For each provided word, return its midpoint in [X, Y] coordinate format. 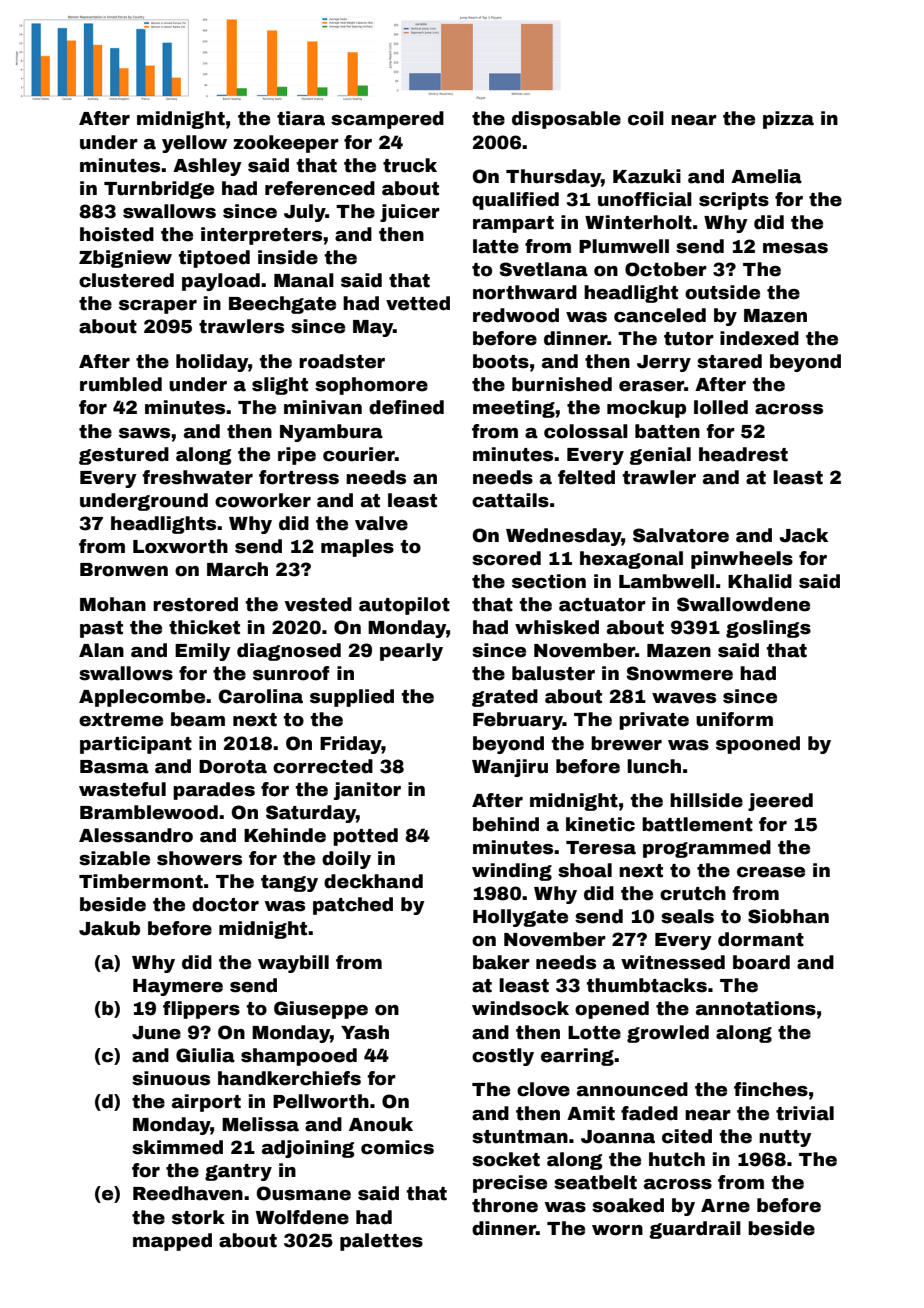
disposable [566, 120]
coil [646, 118]
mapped [172, 1242]
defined [406, 407]
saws [144, 433]
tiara [301, 118]
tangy [289, 883]
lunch [654, 766]
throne [505, 1205]
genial [660, 456]
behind [506, 824]
